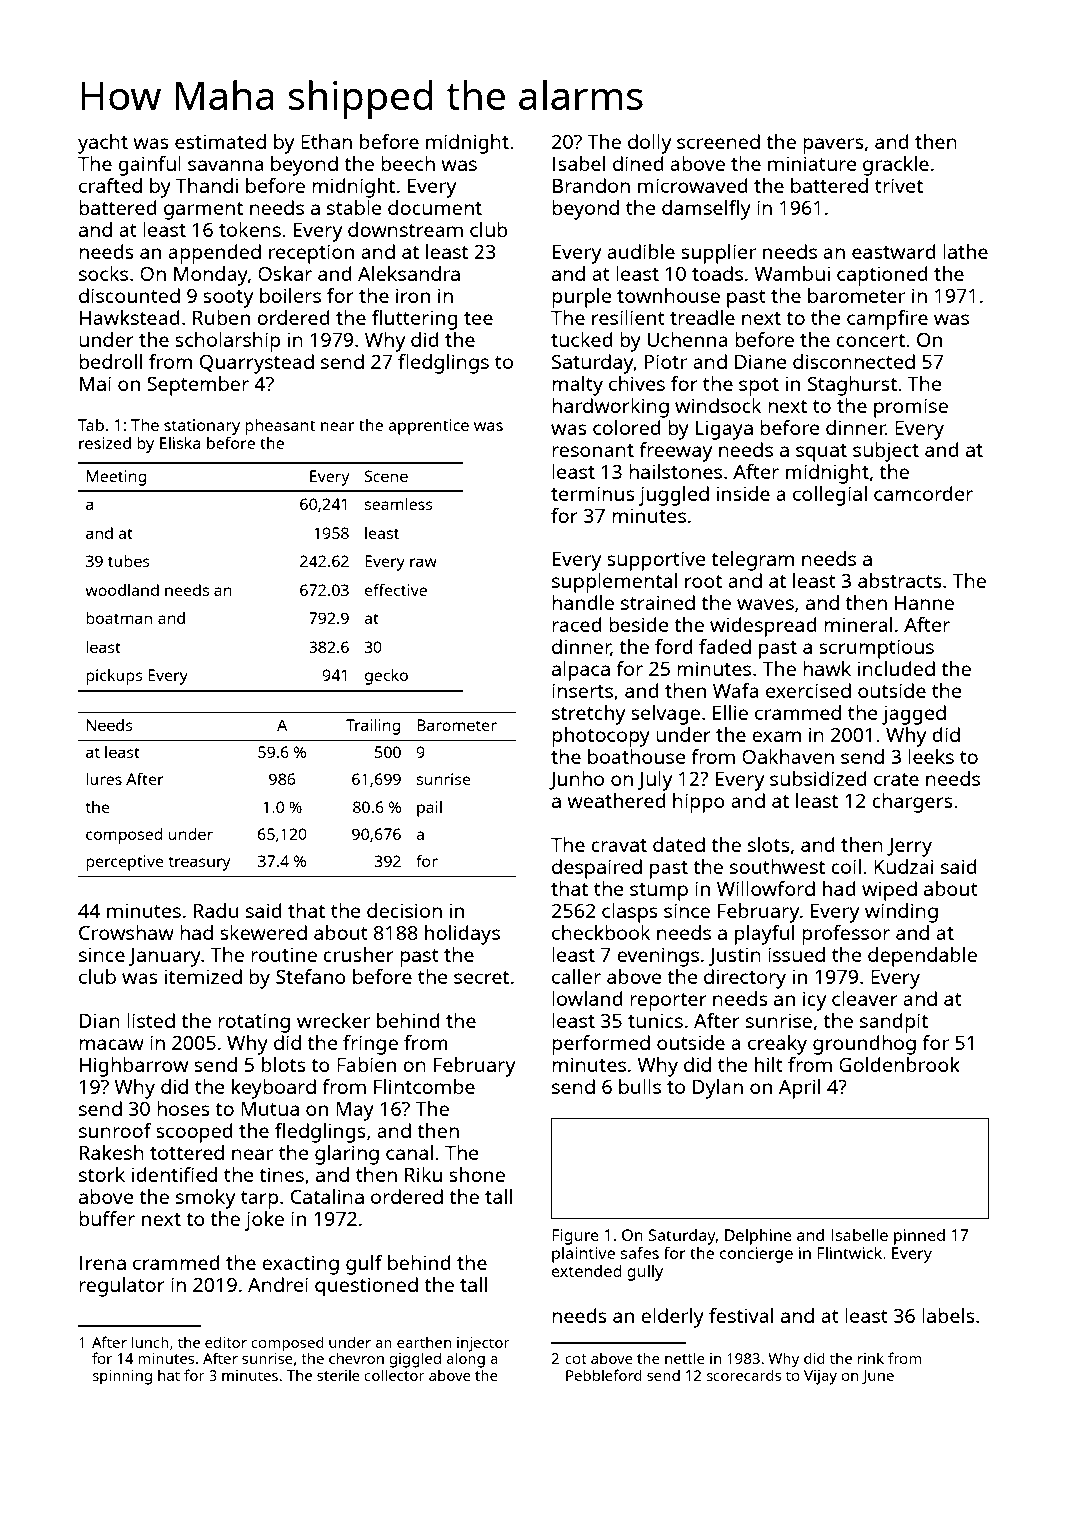 This image has height=1516, width=1067. I want to click on Andrei, so click(278, 1284).
